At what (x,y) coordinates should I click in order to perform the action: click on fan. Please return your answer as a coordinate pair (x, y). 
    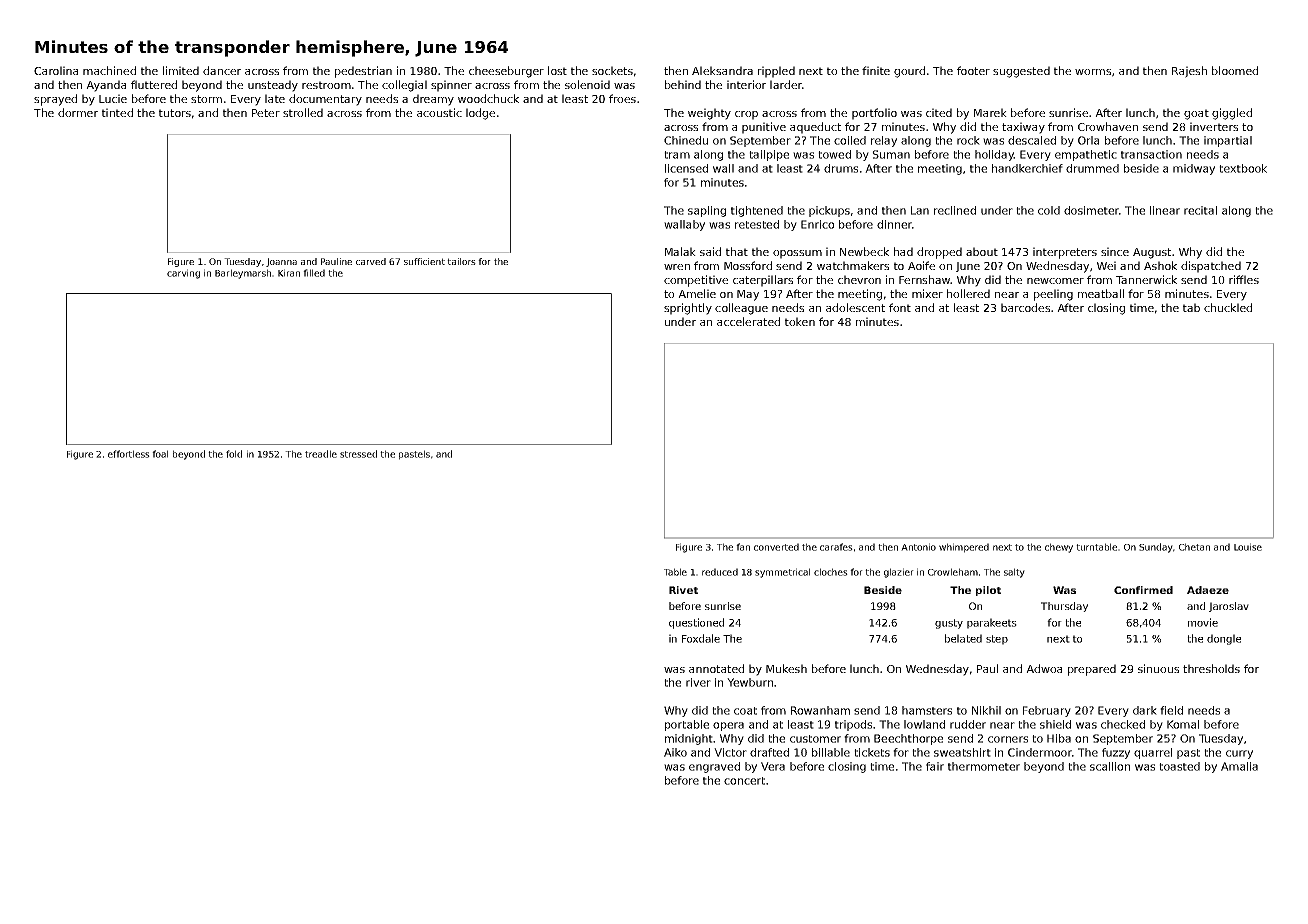
    Looking at the image, I should click on (743, 547).
